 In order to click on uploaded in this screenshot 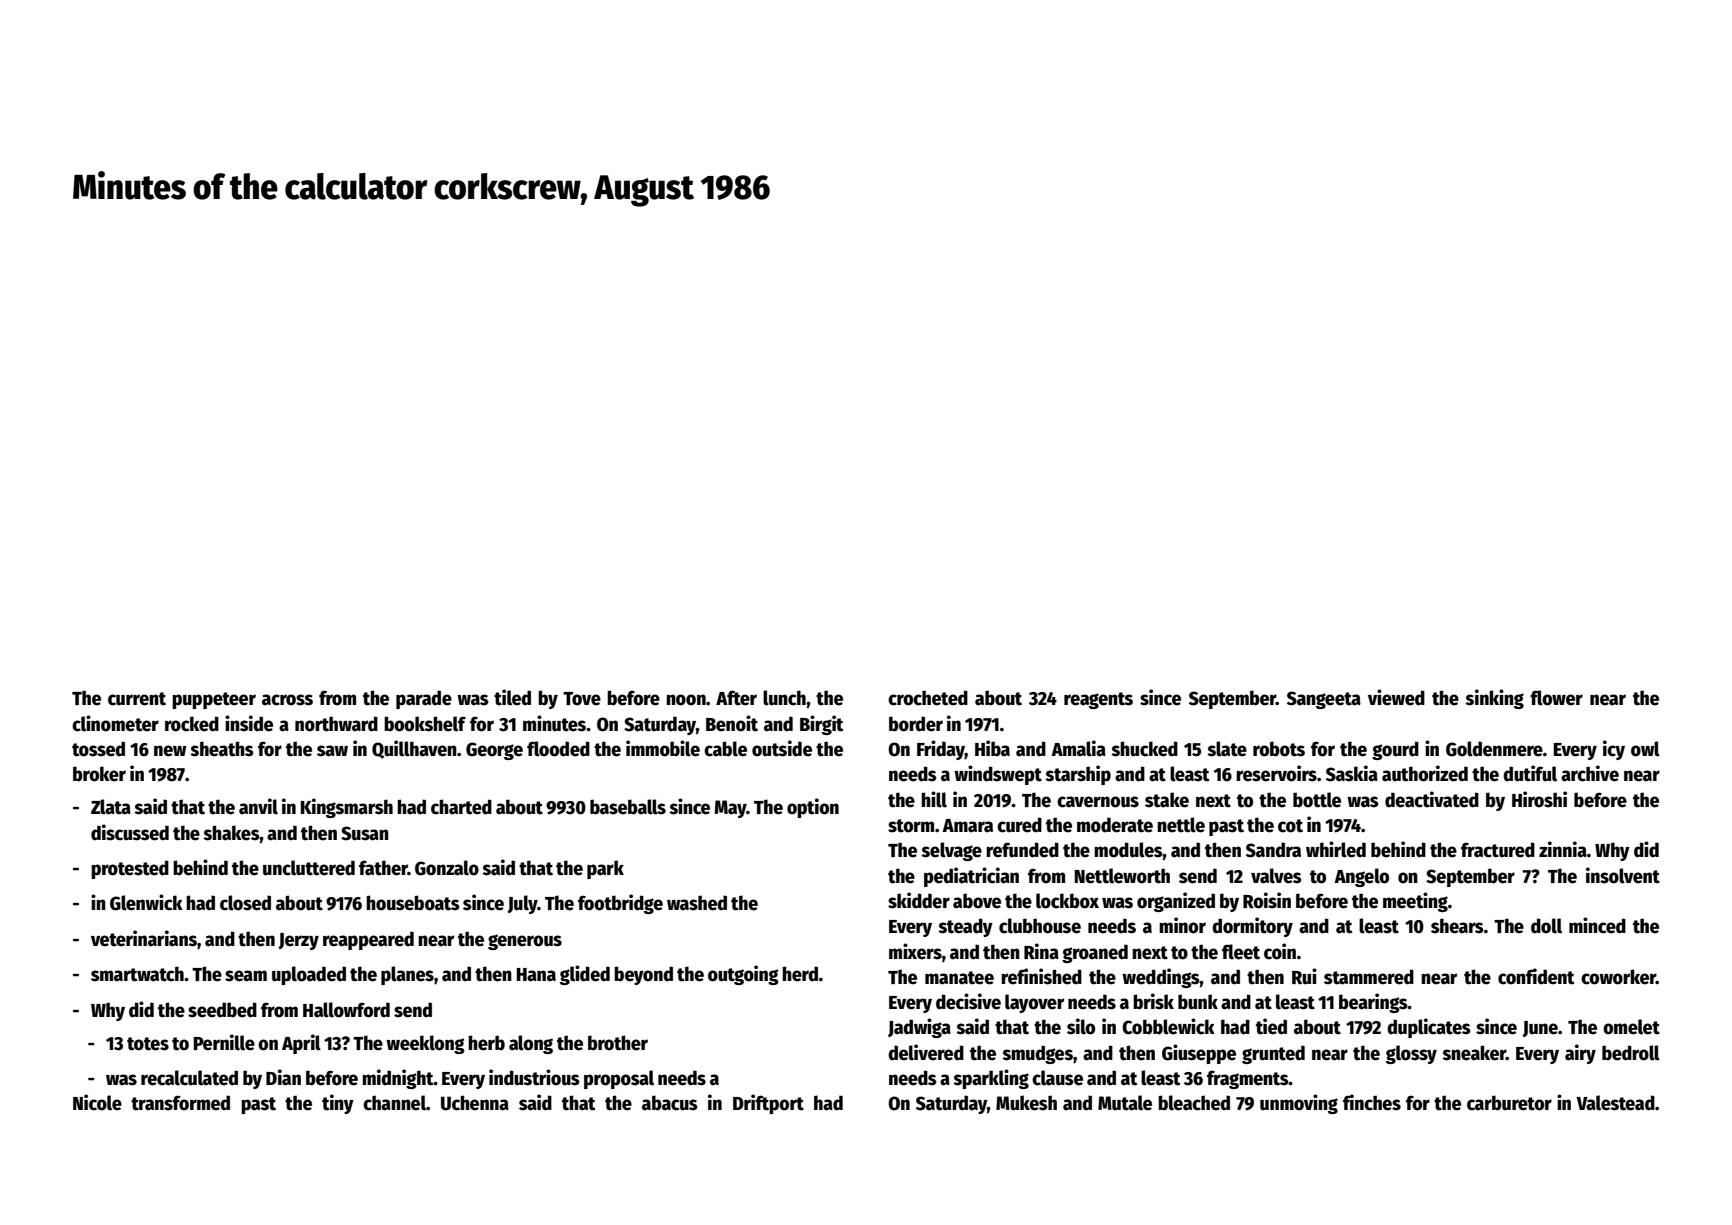, I will do `click(309, 975)`.
